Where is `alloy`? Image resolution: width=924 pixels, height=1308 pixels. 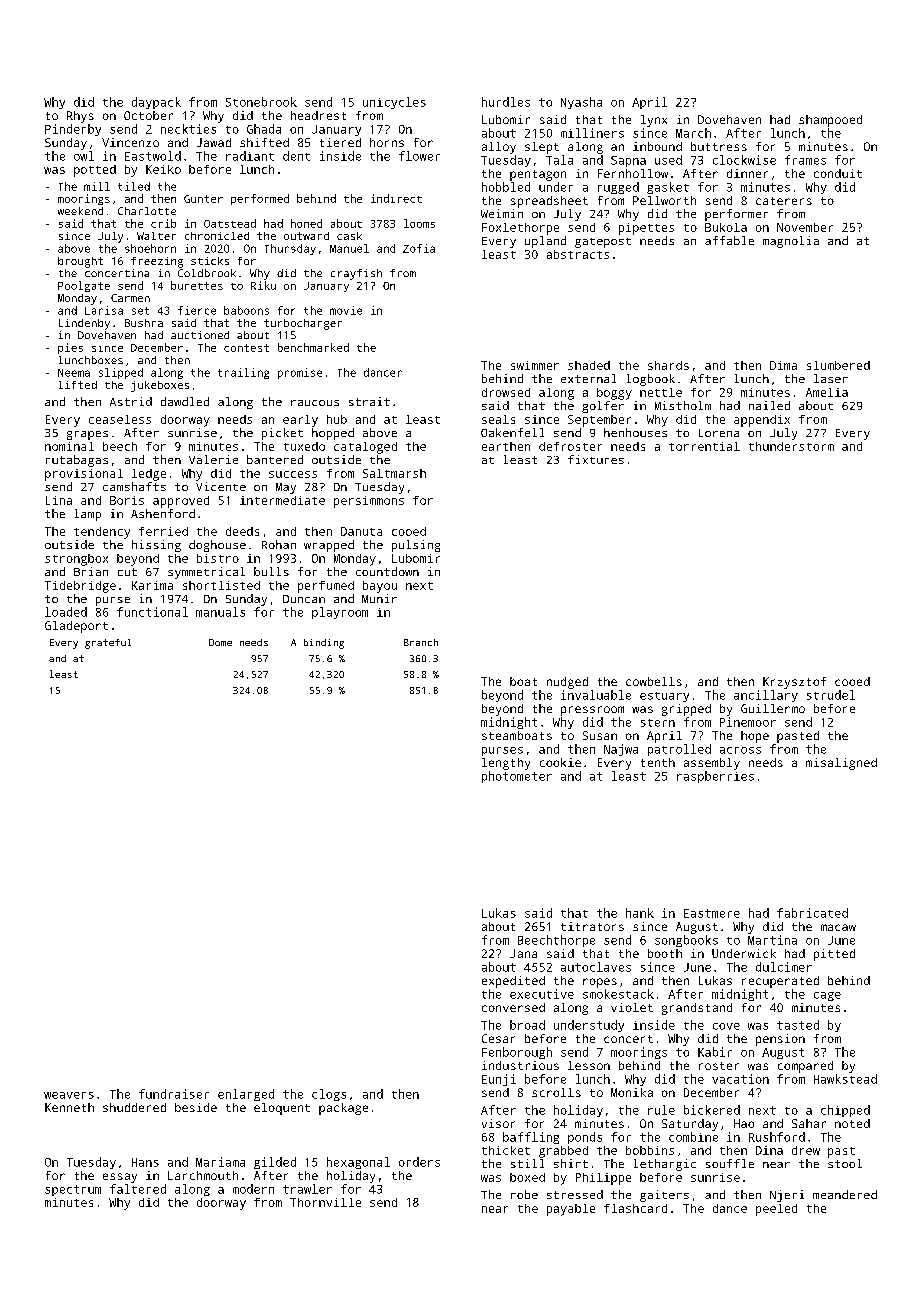
alloy is located at coordinates (499, 148).
